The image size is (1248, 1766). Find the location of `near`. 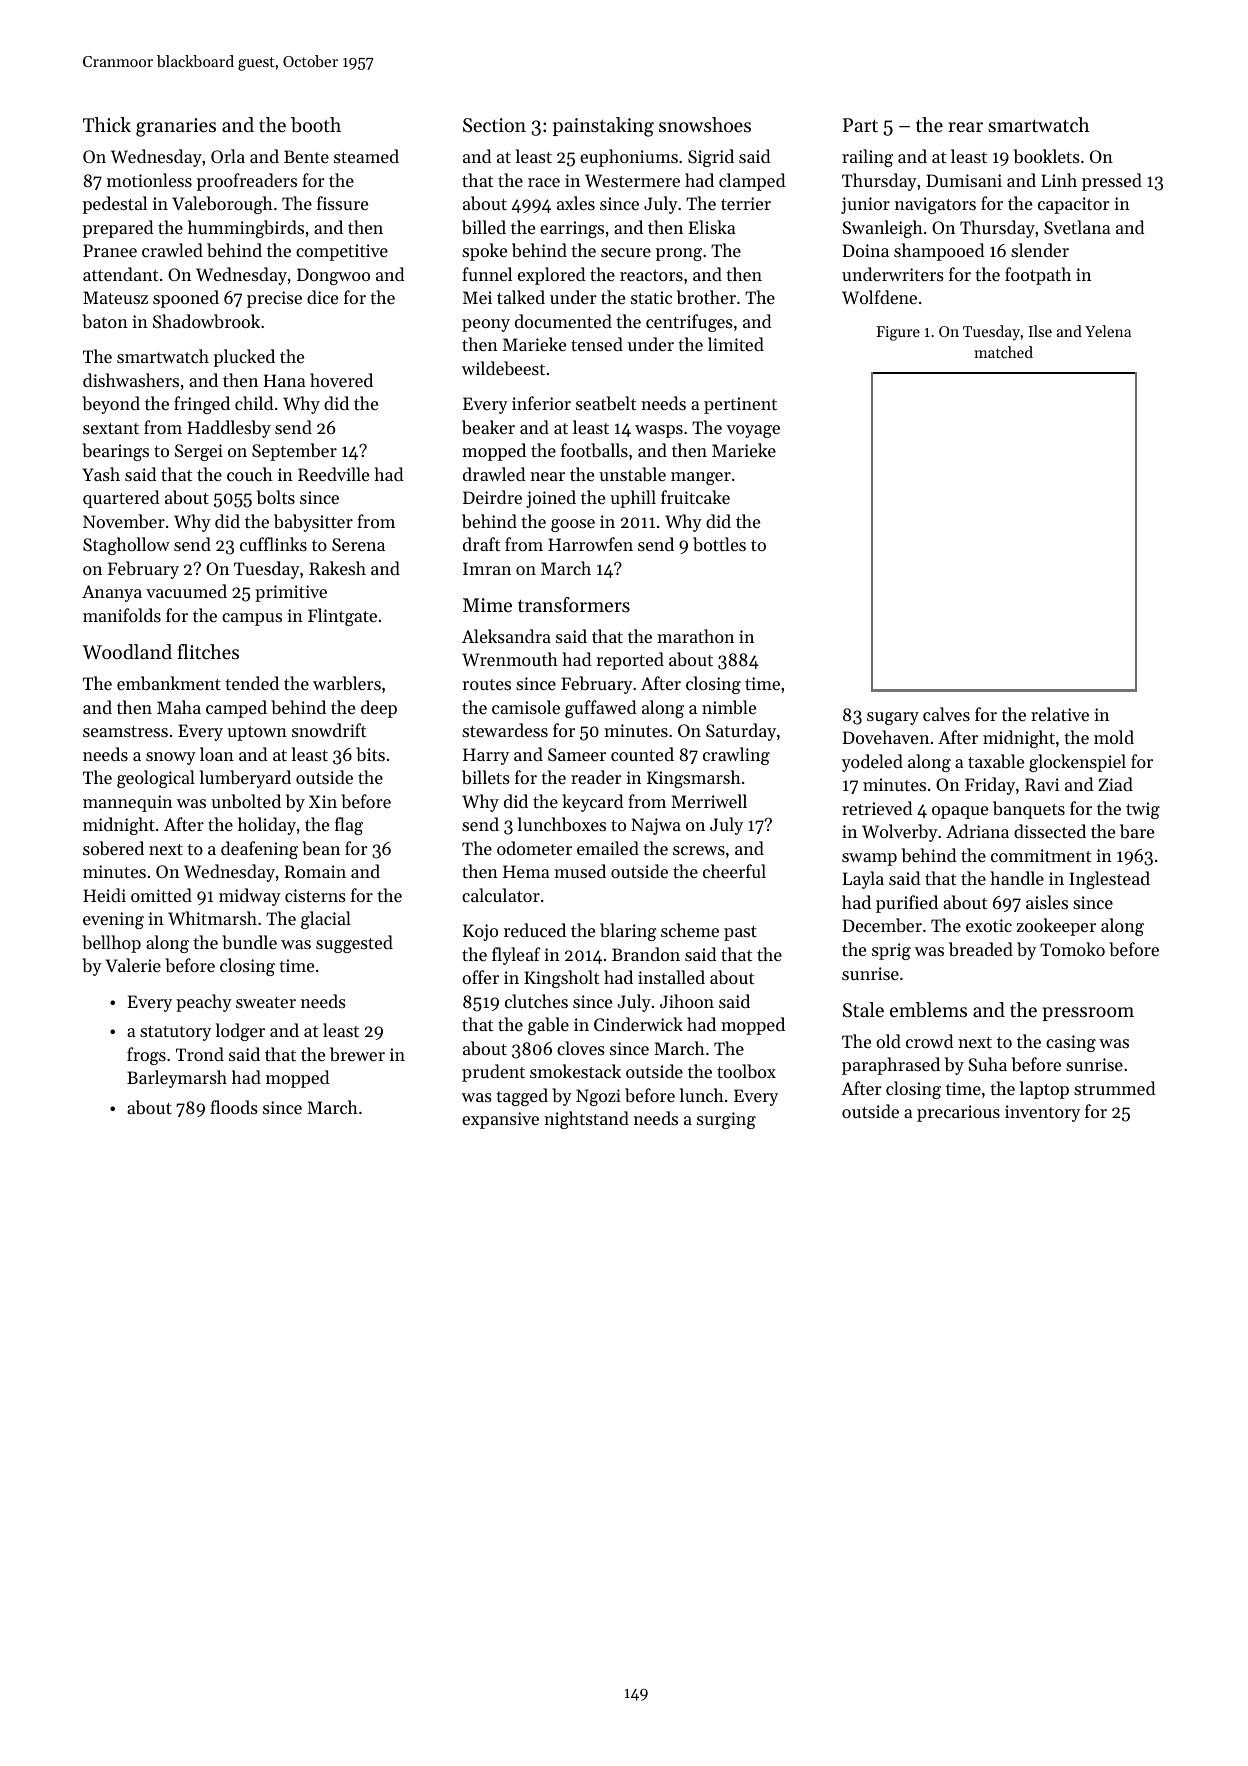

near is located at coordinates (547, 476).
